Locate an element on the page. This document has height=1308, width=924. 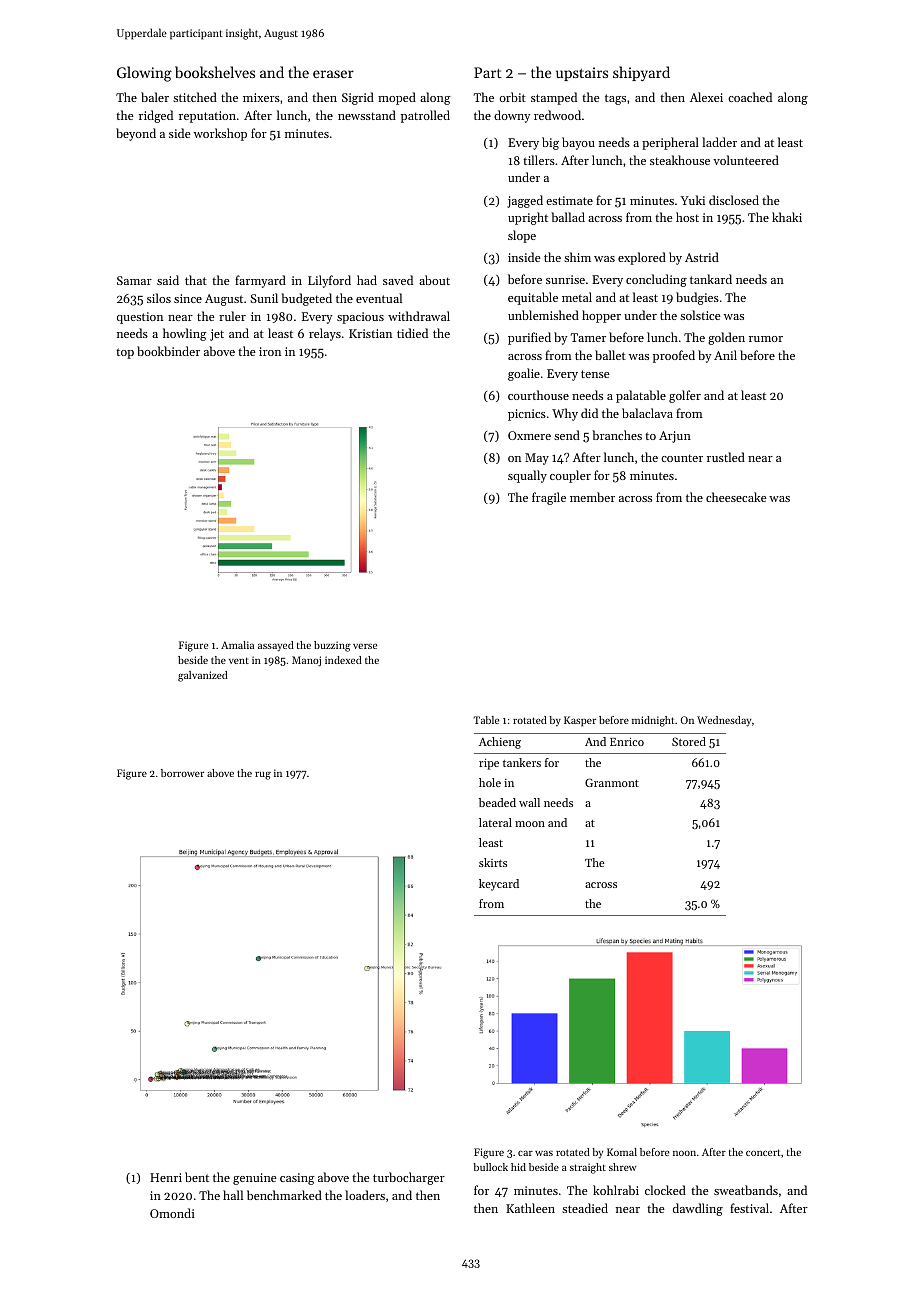
keycard is located at coordinates (499, 885).
